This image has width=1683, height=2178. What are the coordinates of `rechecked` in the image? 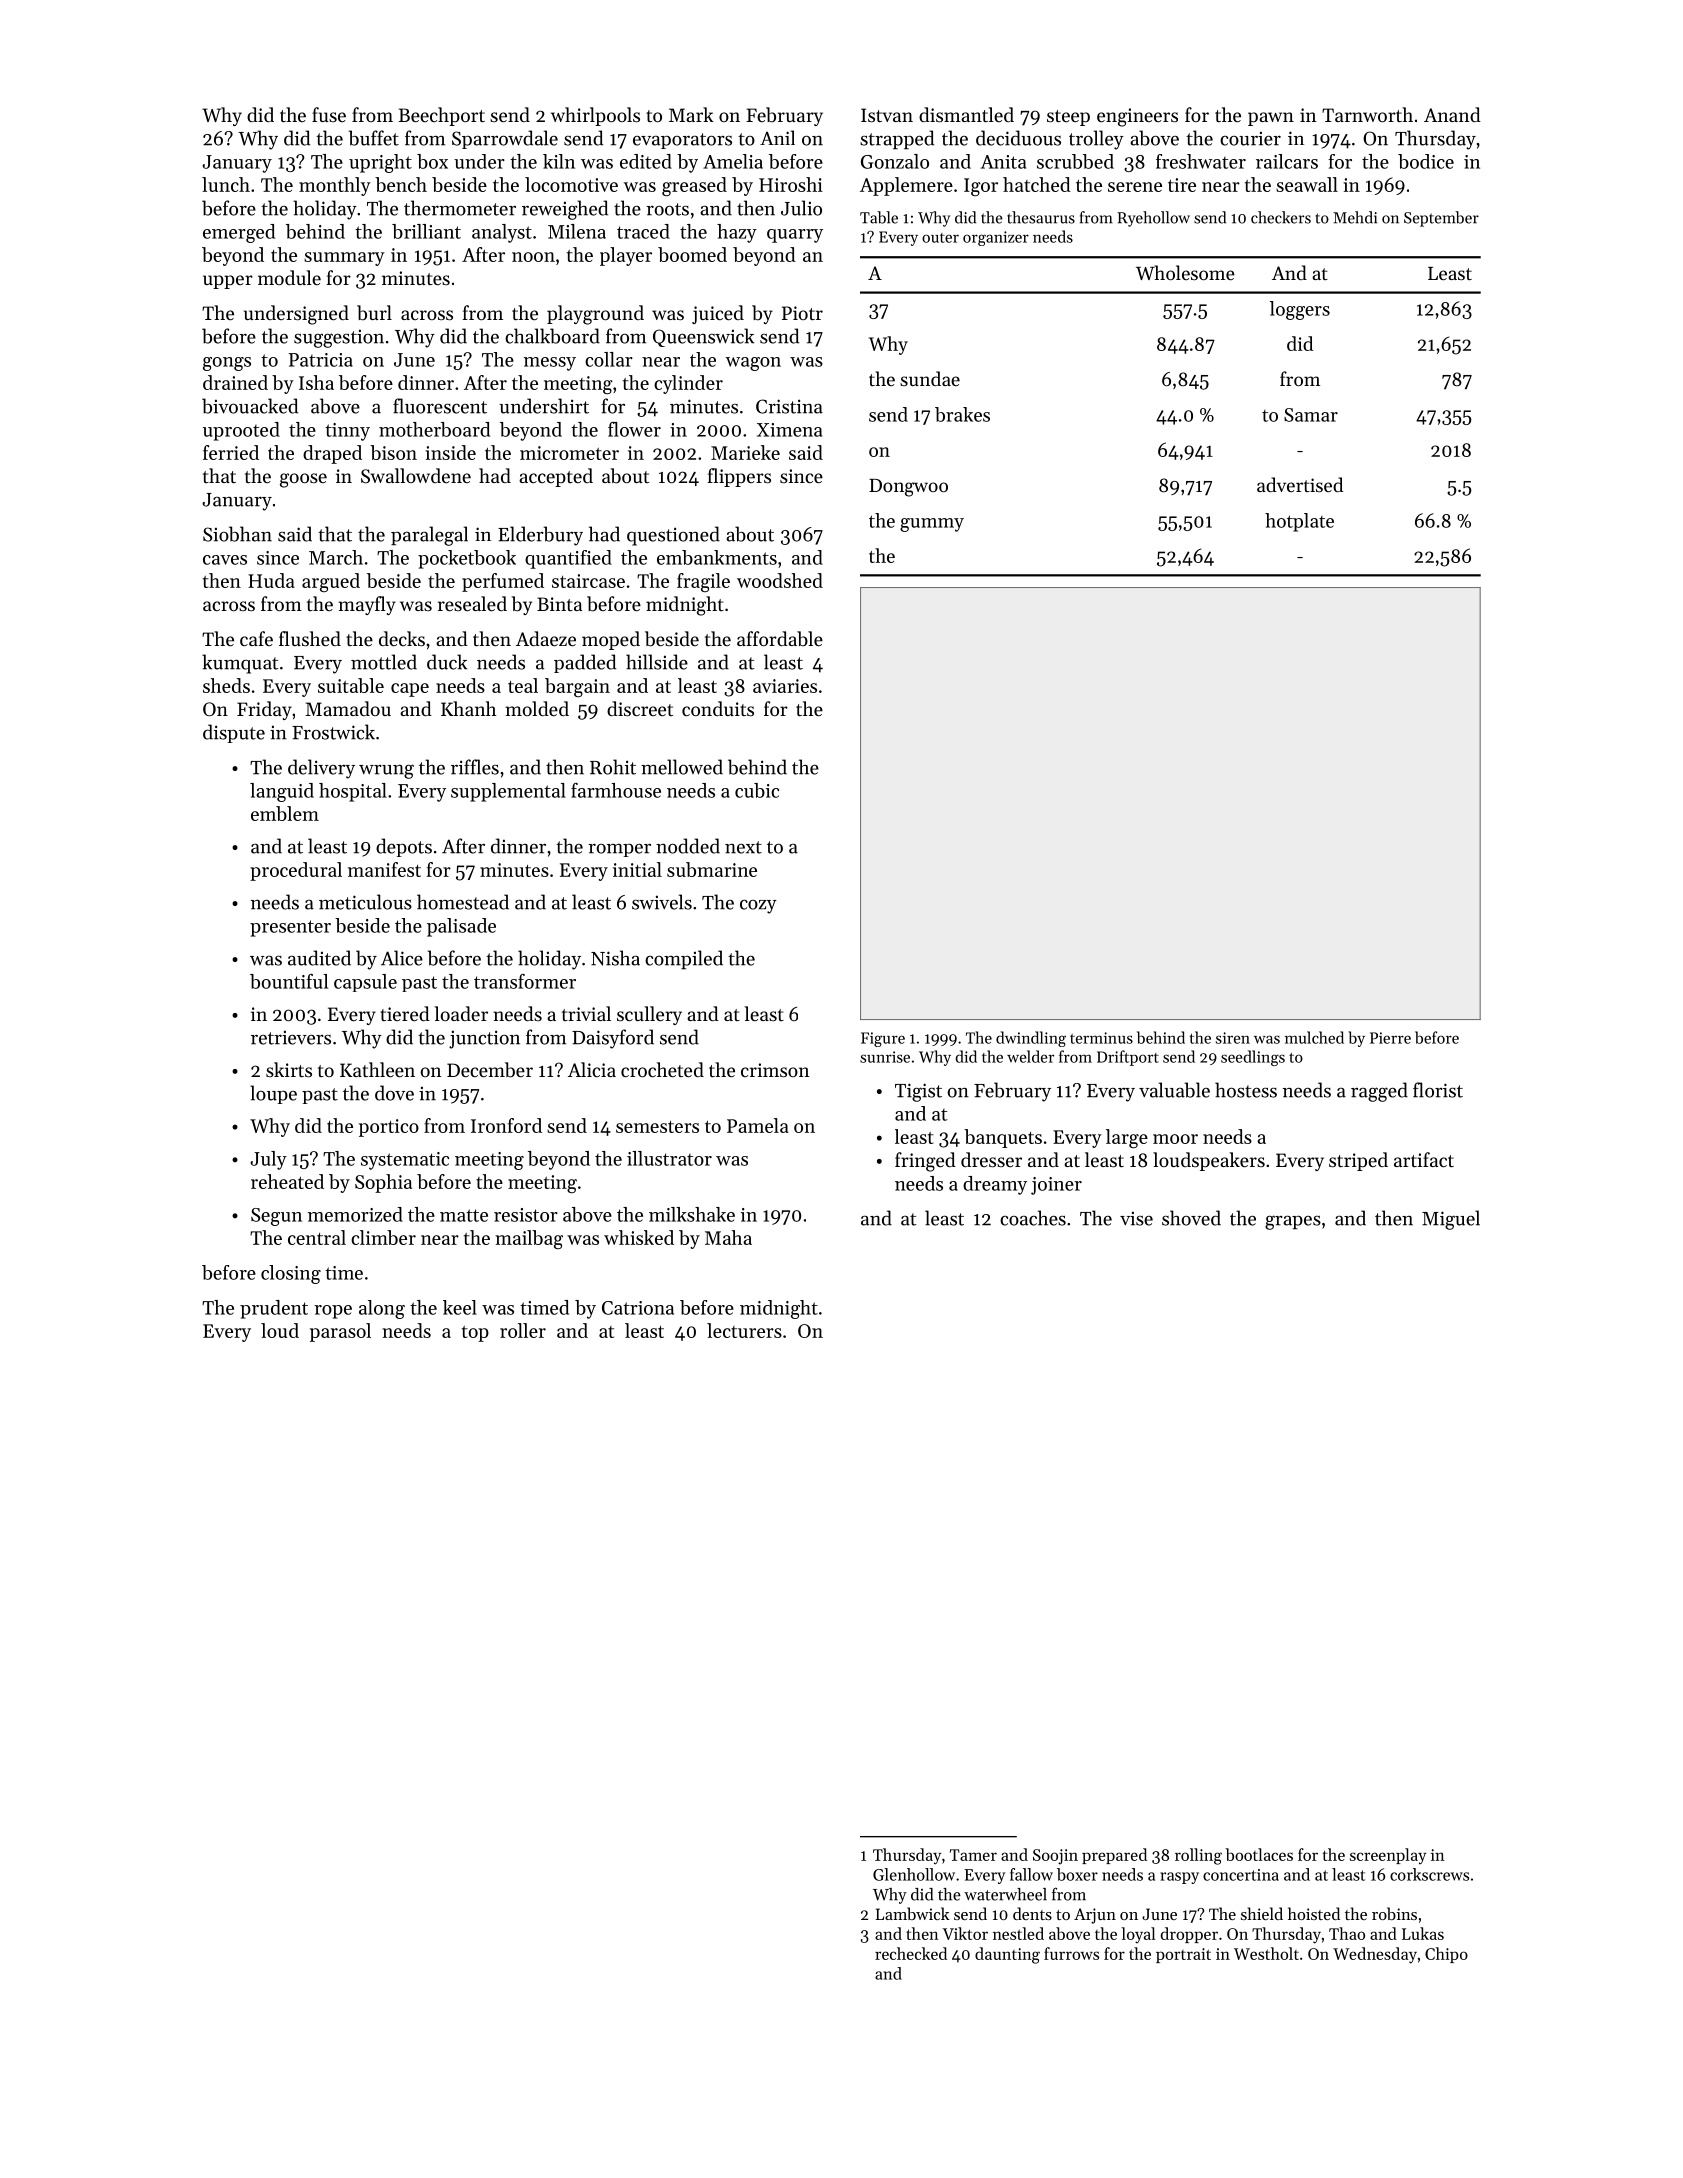 It's located at (911, 1953).
